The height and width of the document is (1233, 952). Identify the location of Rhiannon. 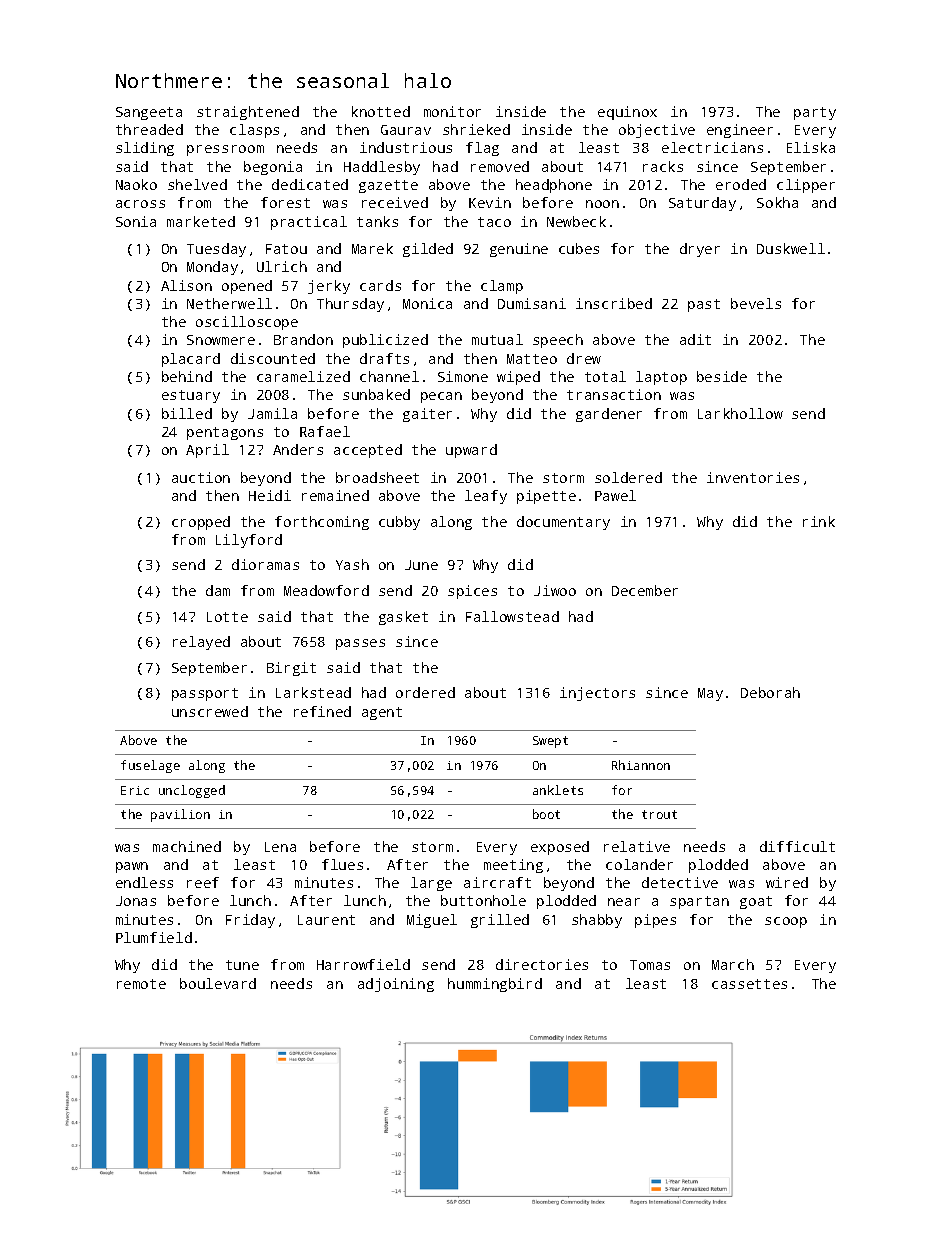
(641, 765).
